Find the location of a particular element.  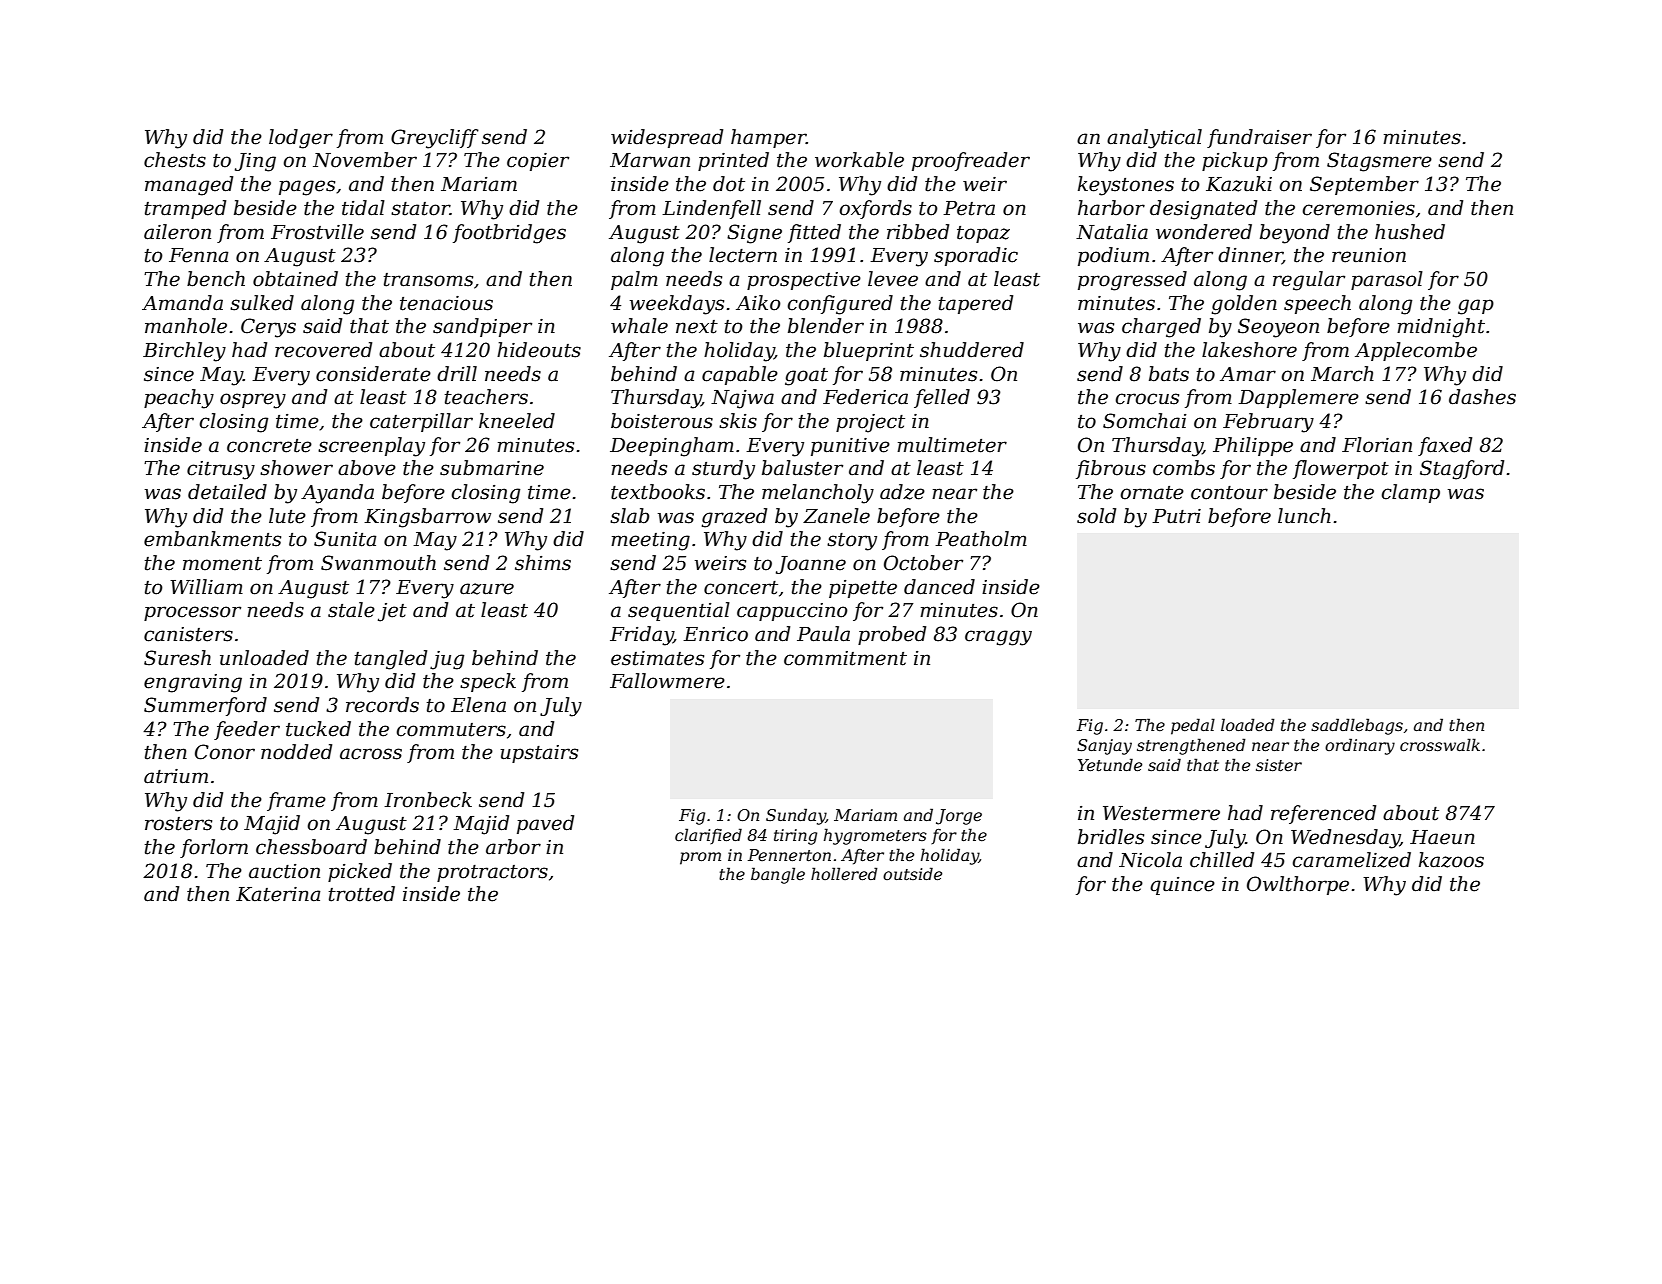

speck is located at coordinates (488, 682).
